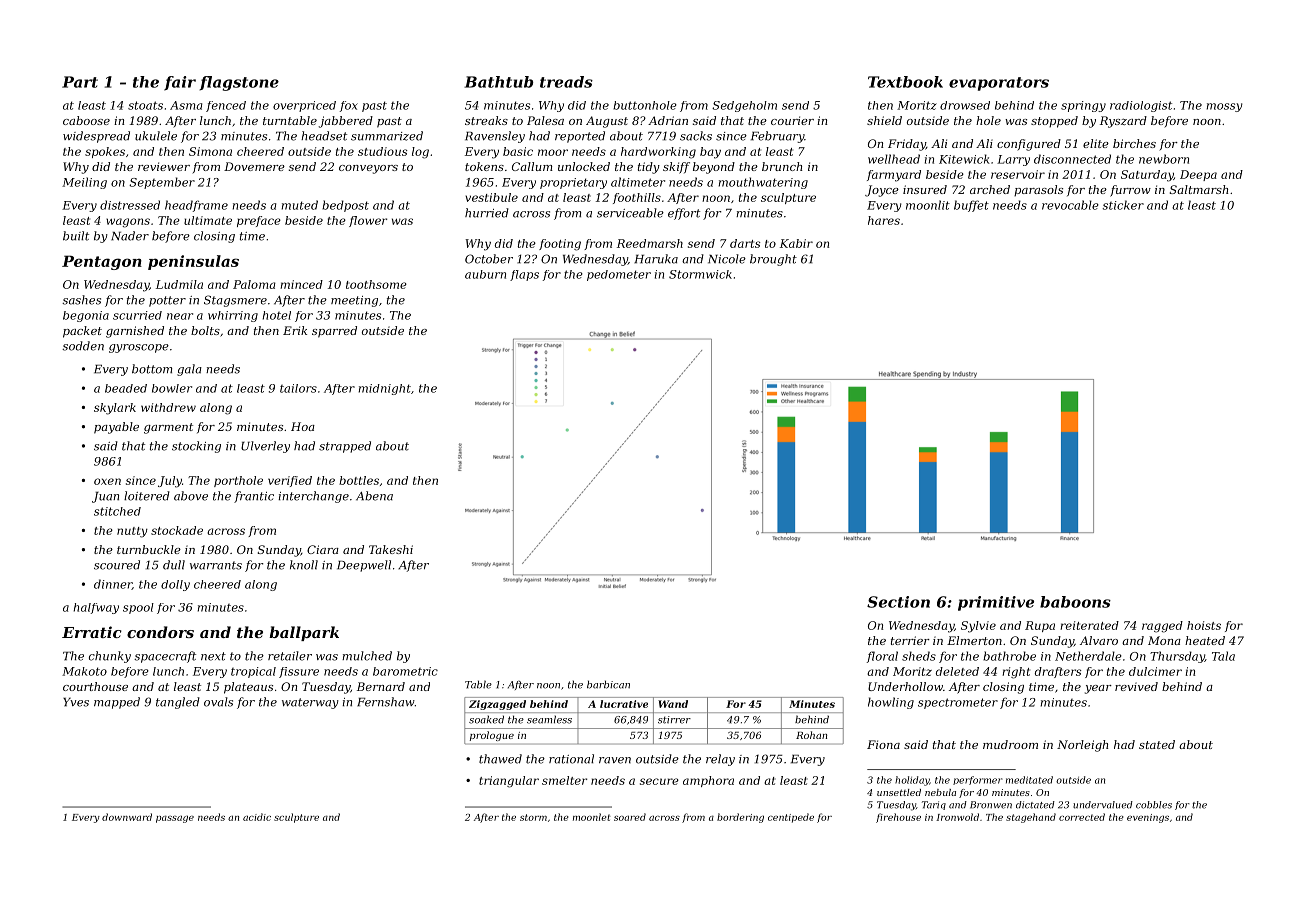 The height and width of the screenshot is (924, 1308). I want to click on brought, so click(773, 260).
